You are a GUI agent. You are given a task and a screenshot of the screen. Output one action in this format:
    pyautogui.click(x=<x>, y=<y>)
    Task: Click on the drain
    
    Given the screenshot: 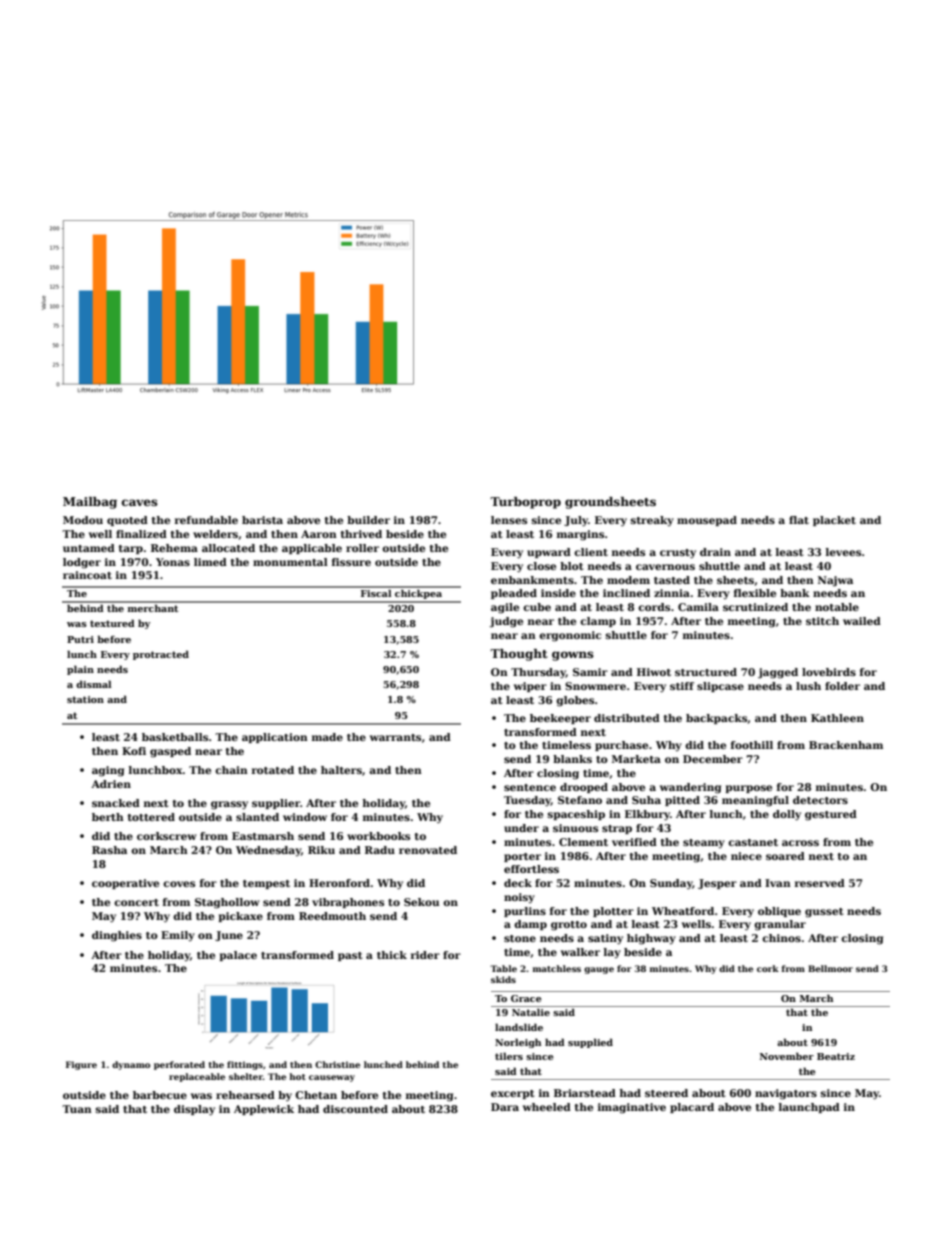 What is the action you would take?
    pyautogui.click(x=715, y=552)
